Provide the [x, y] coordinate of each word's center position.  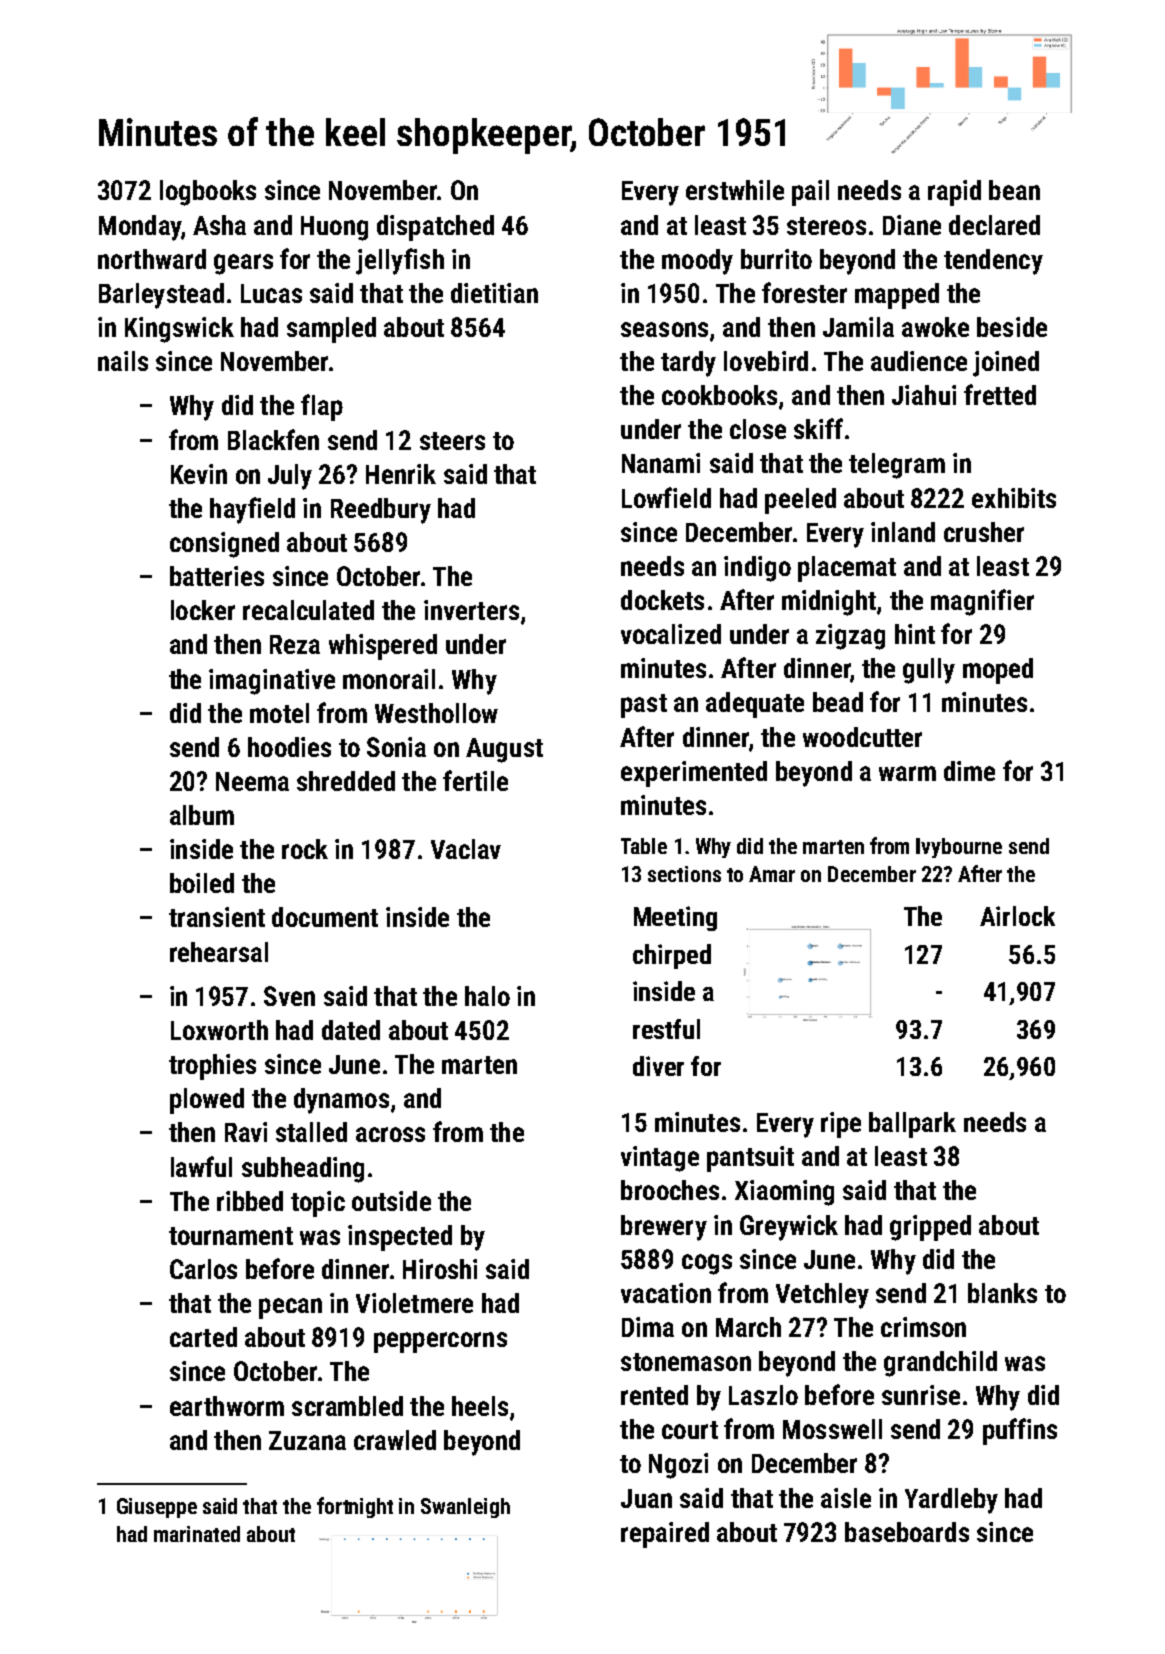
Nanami [661, 463]
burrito [776, 259]
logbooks [208, 193]
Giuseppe [157, 1508]
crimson [923, 1327]
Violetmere [414, 1303]
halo [487, 996]
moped [998, 671]
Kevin [199, 474]
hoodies [289, 747]
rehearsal [219, 952]
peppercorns [440, 1342]
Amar [772, 874]
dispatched [435, 228]
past [644, 706]
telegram [897, 466]
